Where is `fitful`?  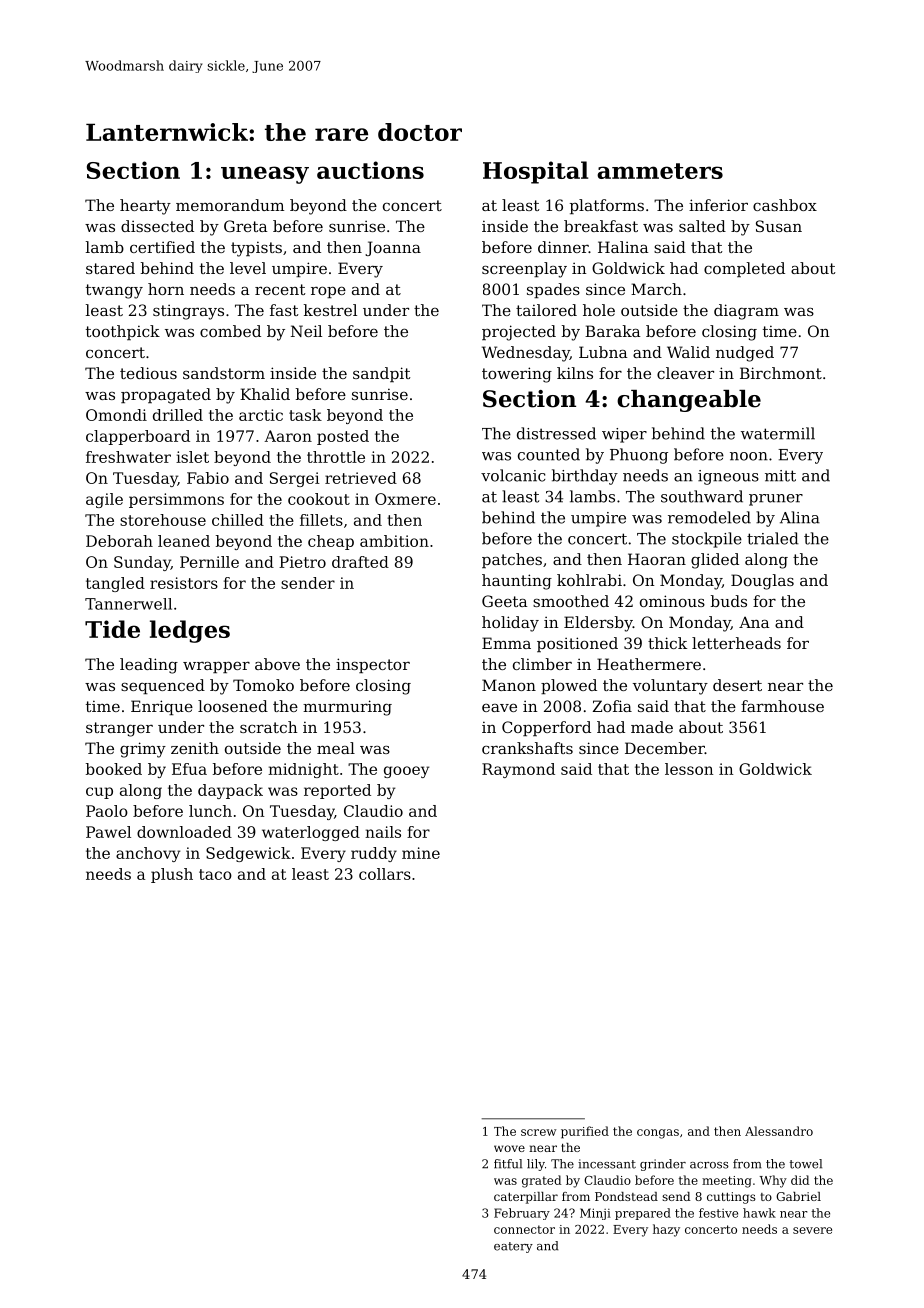
fitful is located at coordinates (508, 1164).
